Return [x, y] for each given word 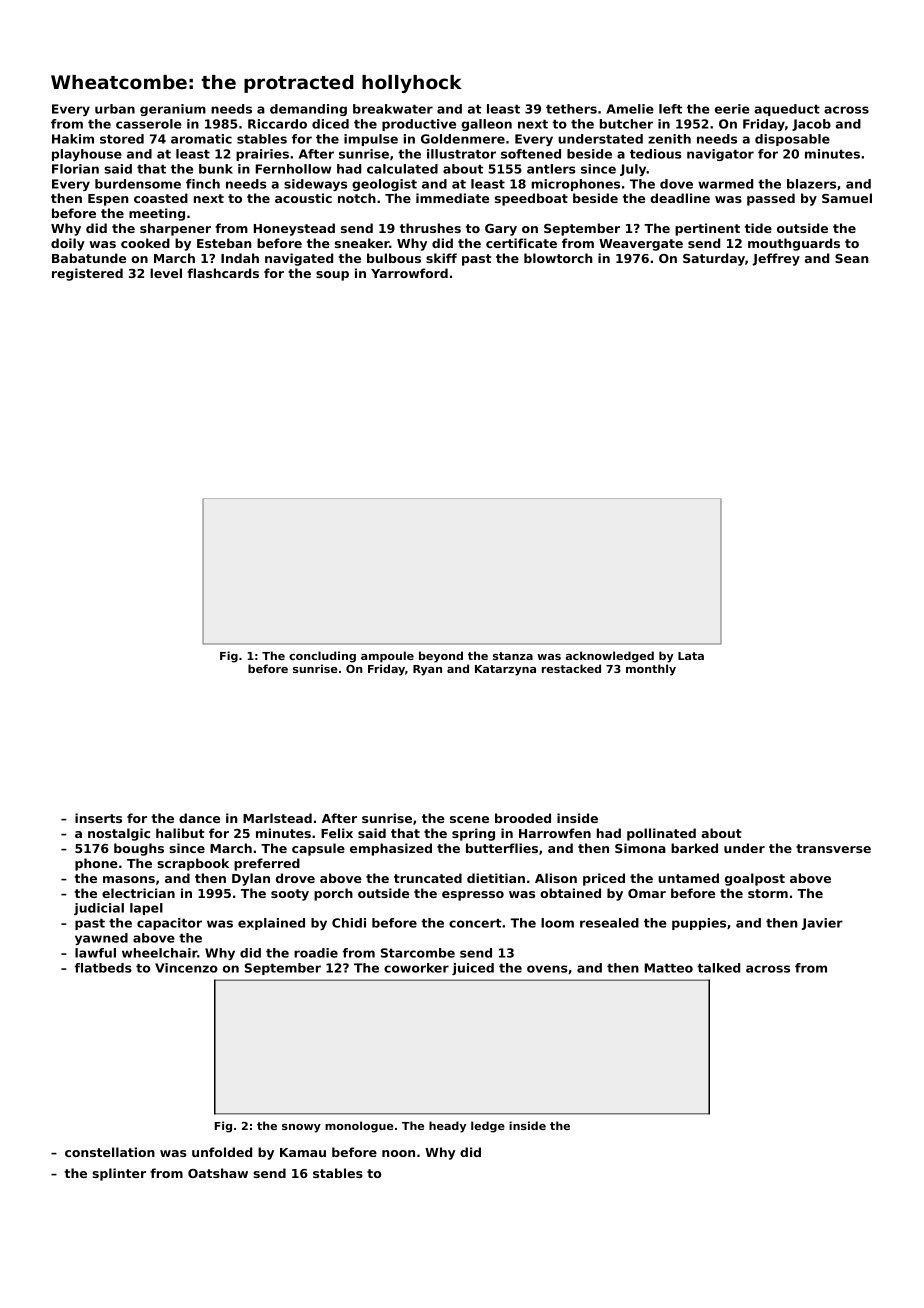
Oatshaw [218, 1173]
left [670, 109]
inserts [98, 818]
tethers [571, 109]
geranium [173, 110]
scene [469, 819]
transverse [833, 848]
